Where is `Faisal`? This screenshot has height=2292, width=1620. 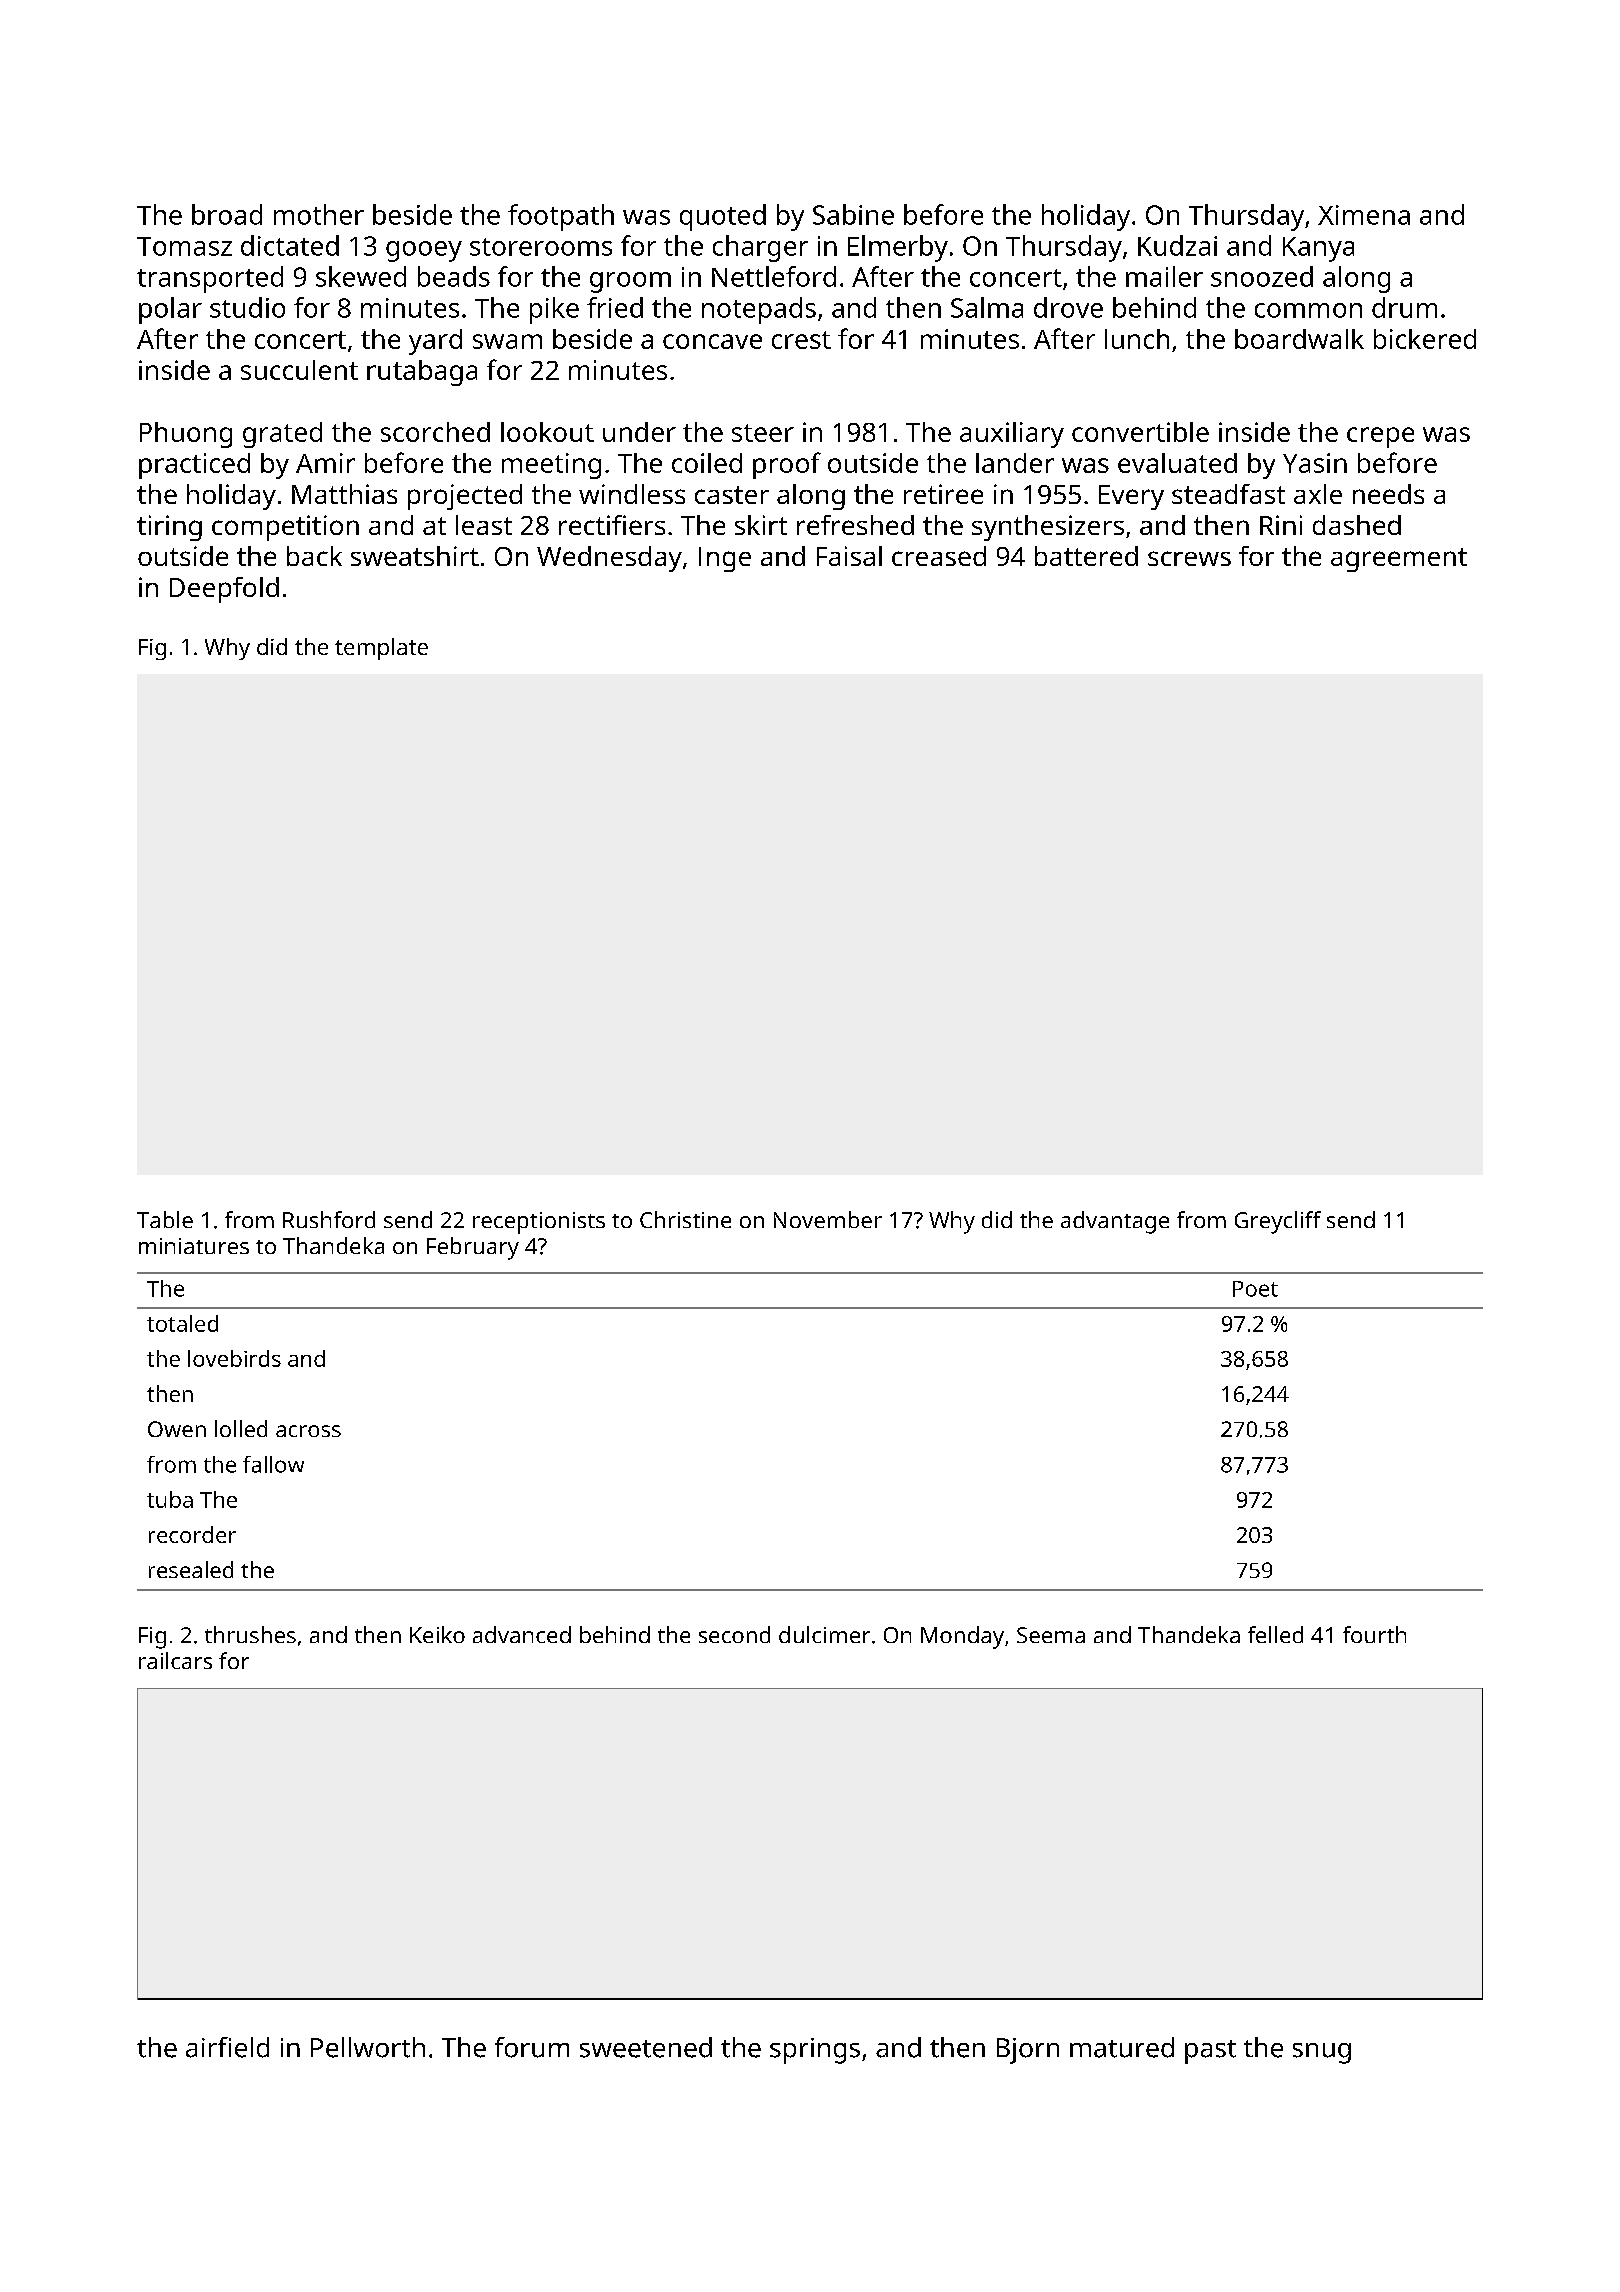 Faisal is located at coordinates (849, 556).
